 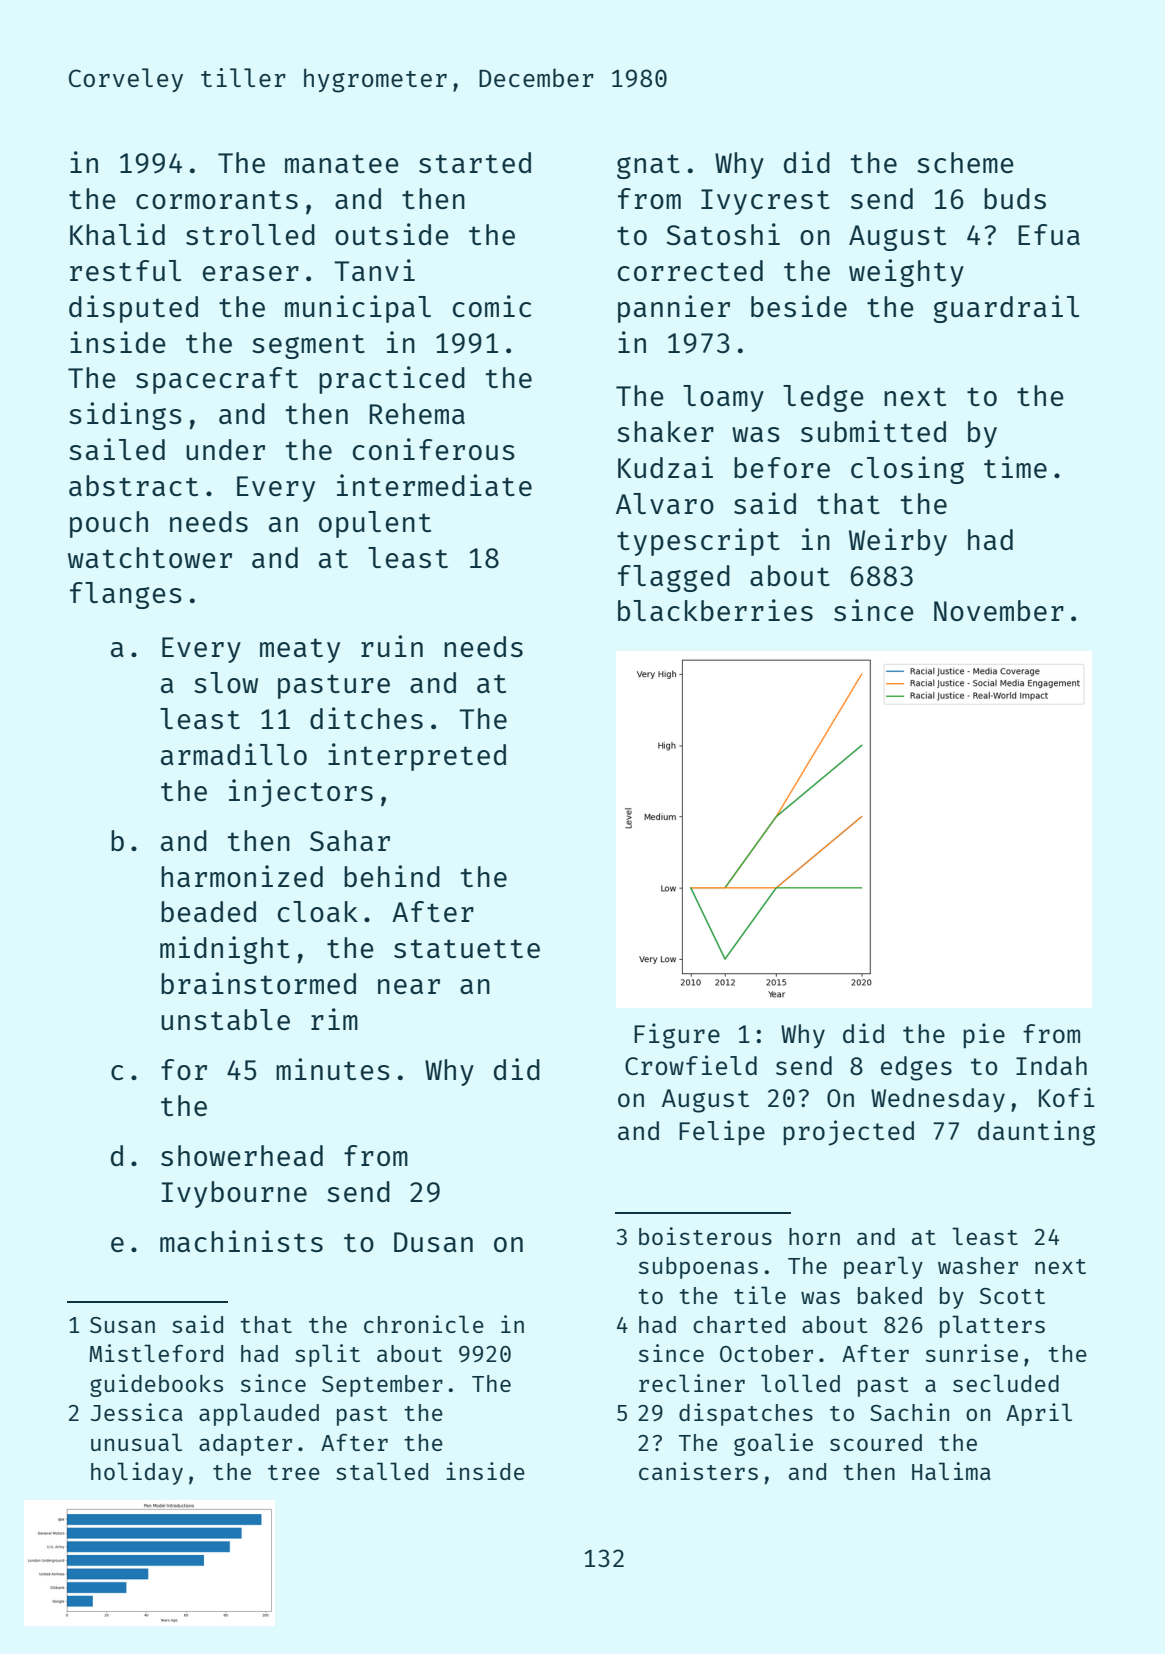 I want to click on boisterous, so click(x=705, y=1236).
